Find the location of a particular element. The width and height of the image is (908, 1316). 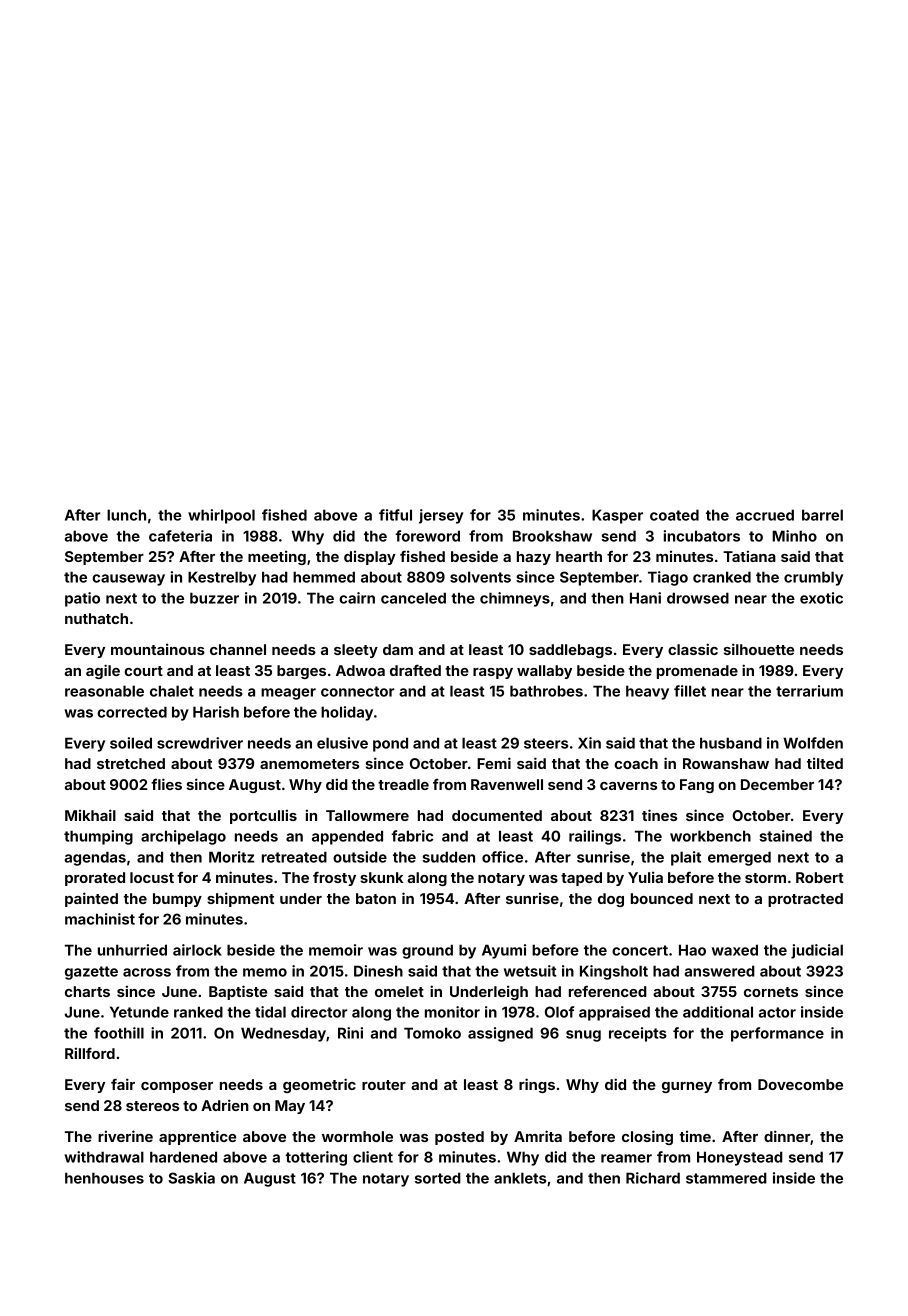

whirlpool is located at coordinates (221, 516).
